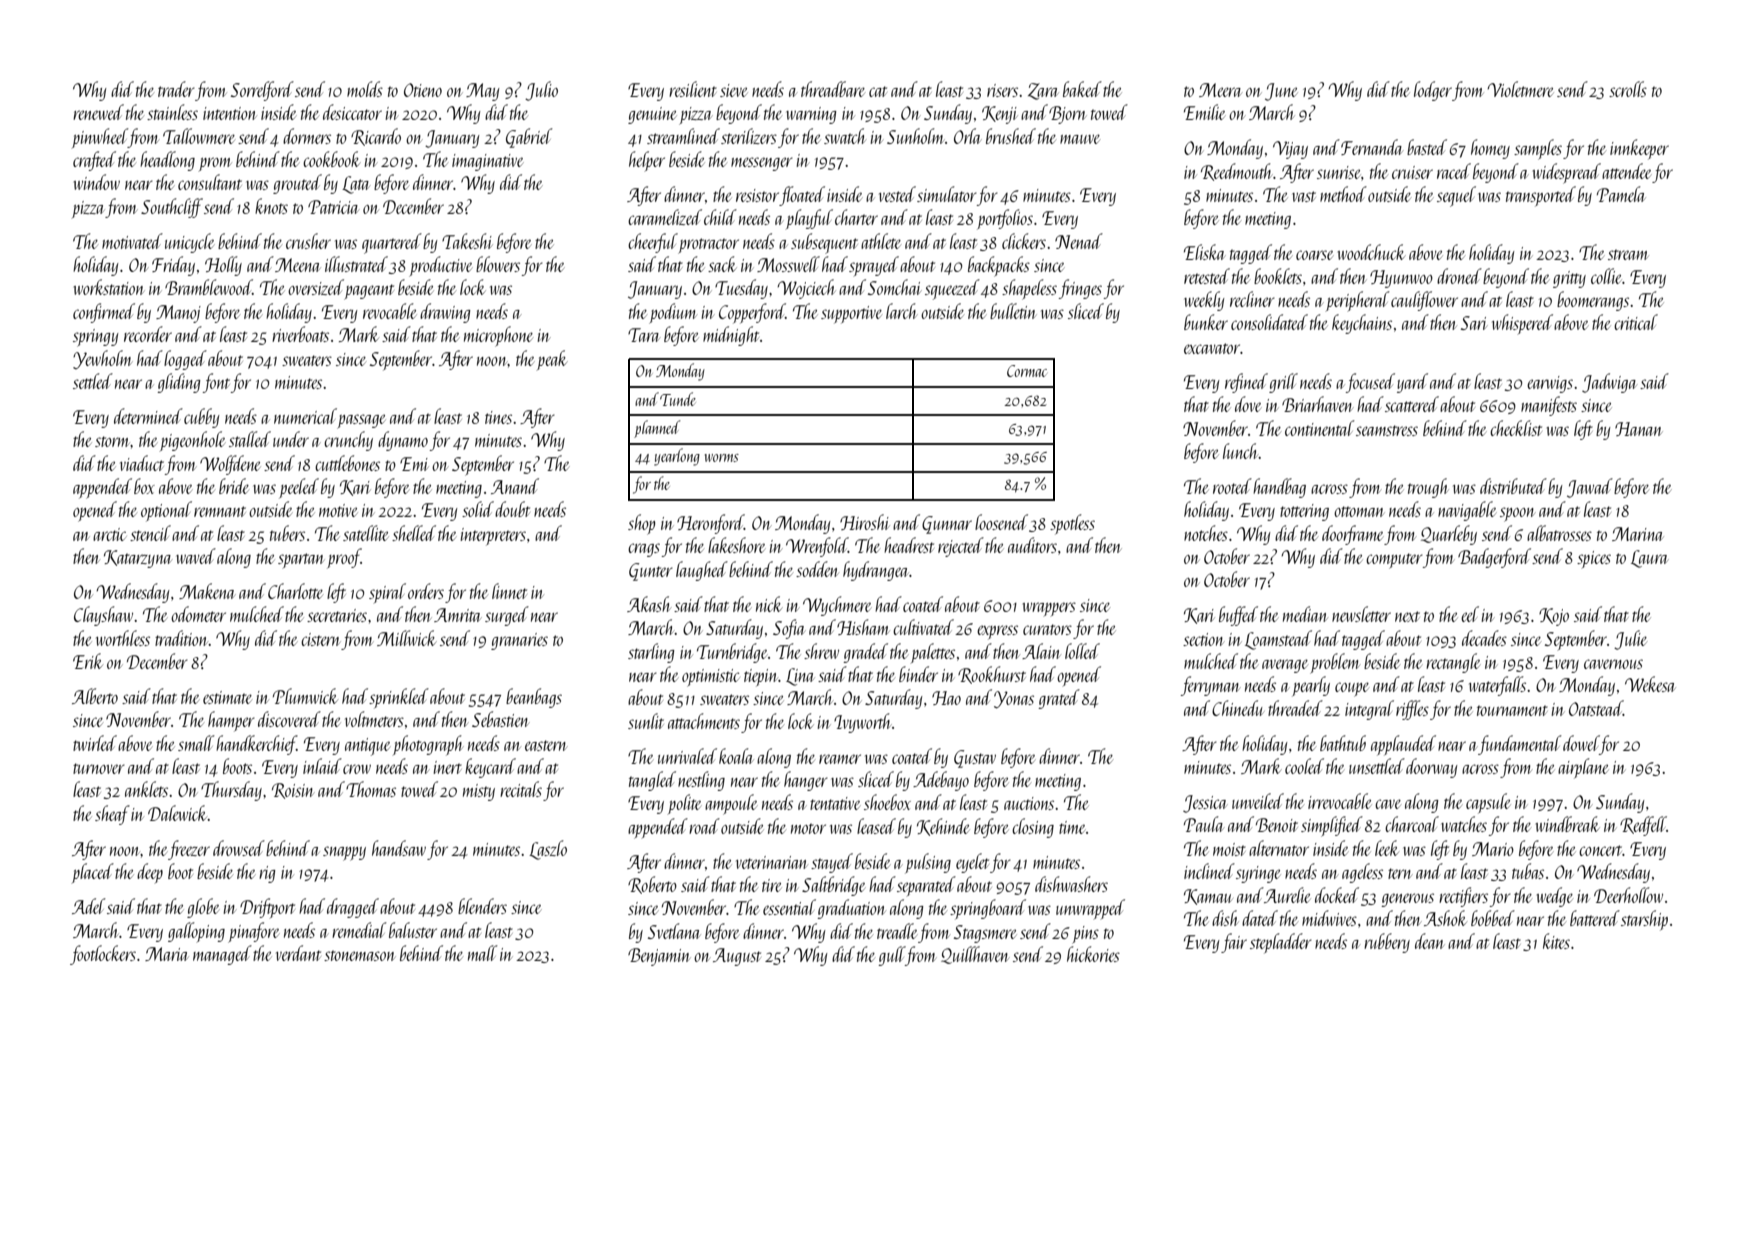  I want to click on Gunnar, so click(947, 525).
